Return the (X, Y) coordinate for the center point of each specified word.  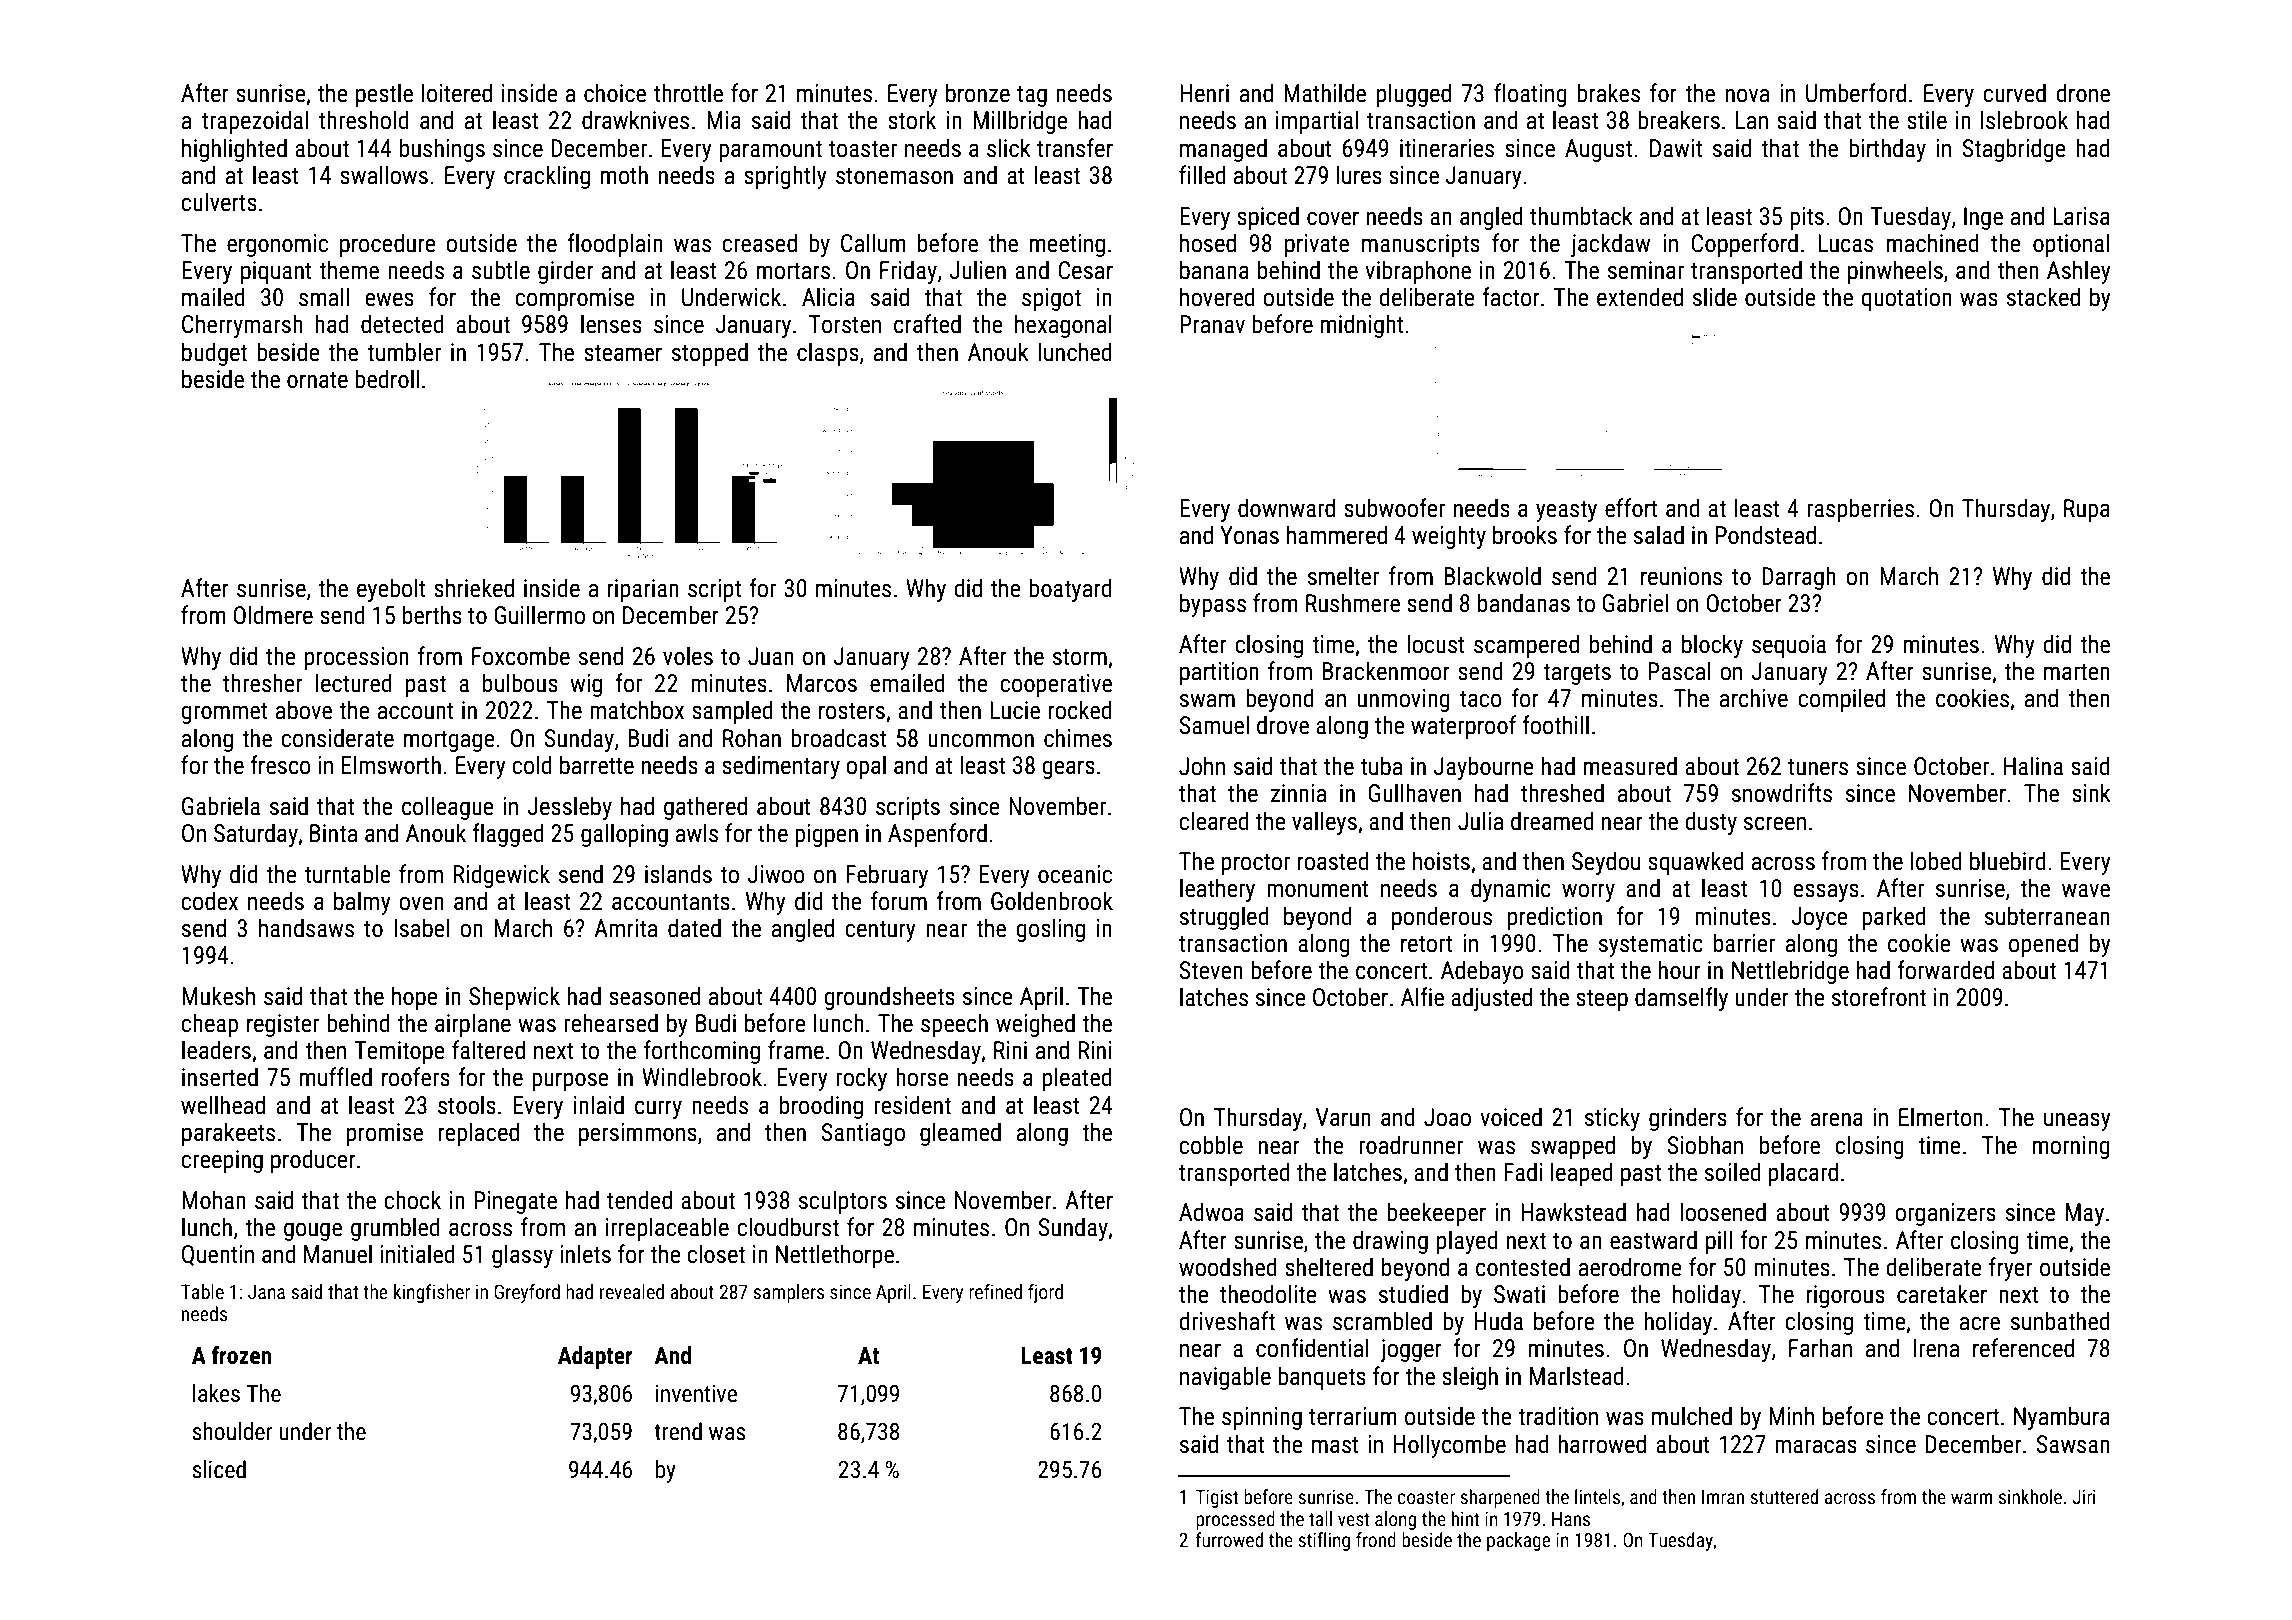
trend (678, 1431)
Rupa (2087, 510)
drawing (1390, 1242)
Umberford (1856, 93)
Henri (1204, 93)
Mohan (214, 1200)
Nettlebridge (1790, 972)
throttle (688, 93)
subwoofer (1394, 508)
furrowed (1229, 1539)
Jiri (2084, 1497)
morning (2071, 1147)
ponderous (1442, 918)
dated (694, 928)
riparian (643, 590)
